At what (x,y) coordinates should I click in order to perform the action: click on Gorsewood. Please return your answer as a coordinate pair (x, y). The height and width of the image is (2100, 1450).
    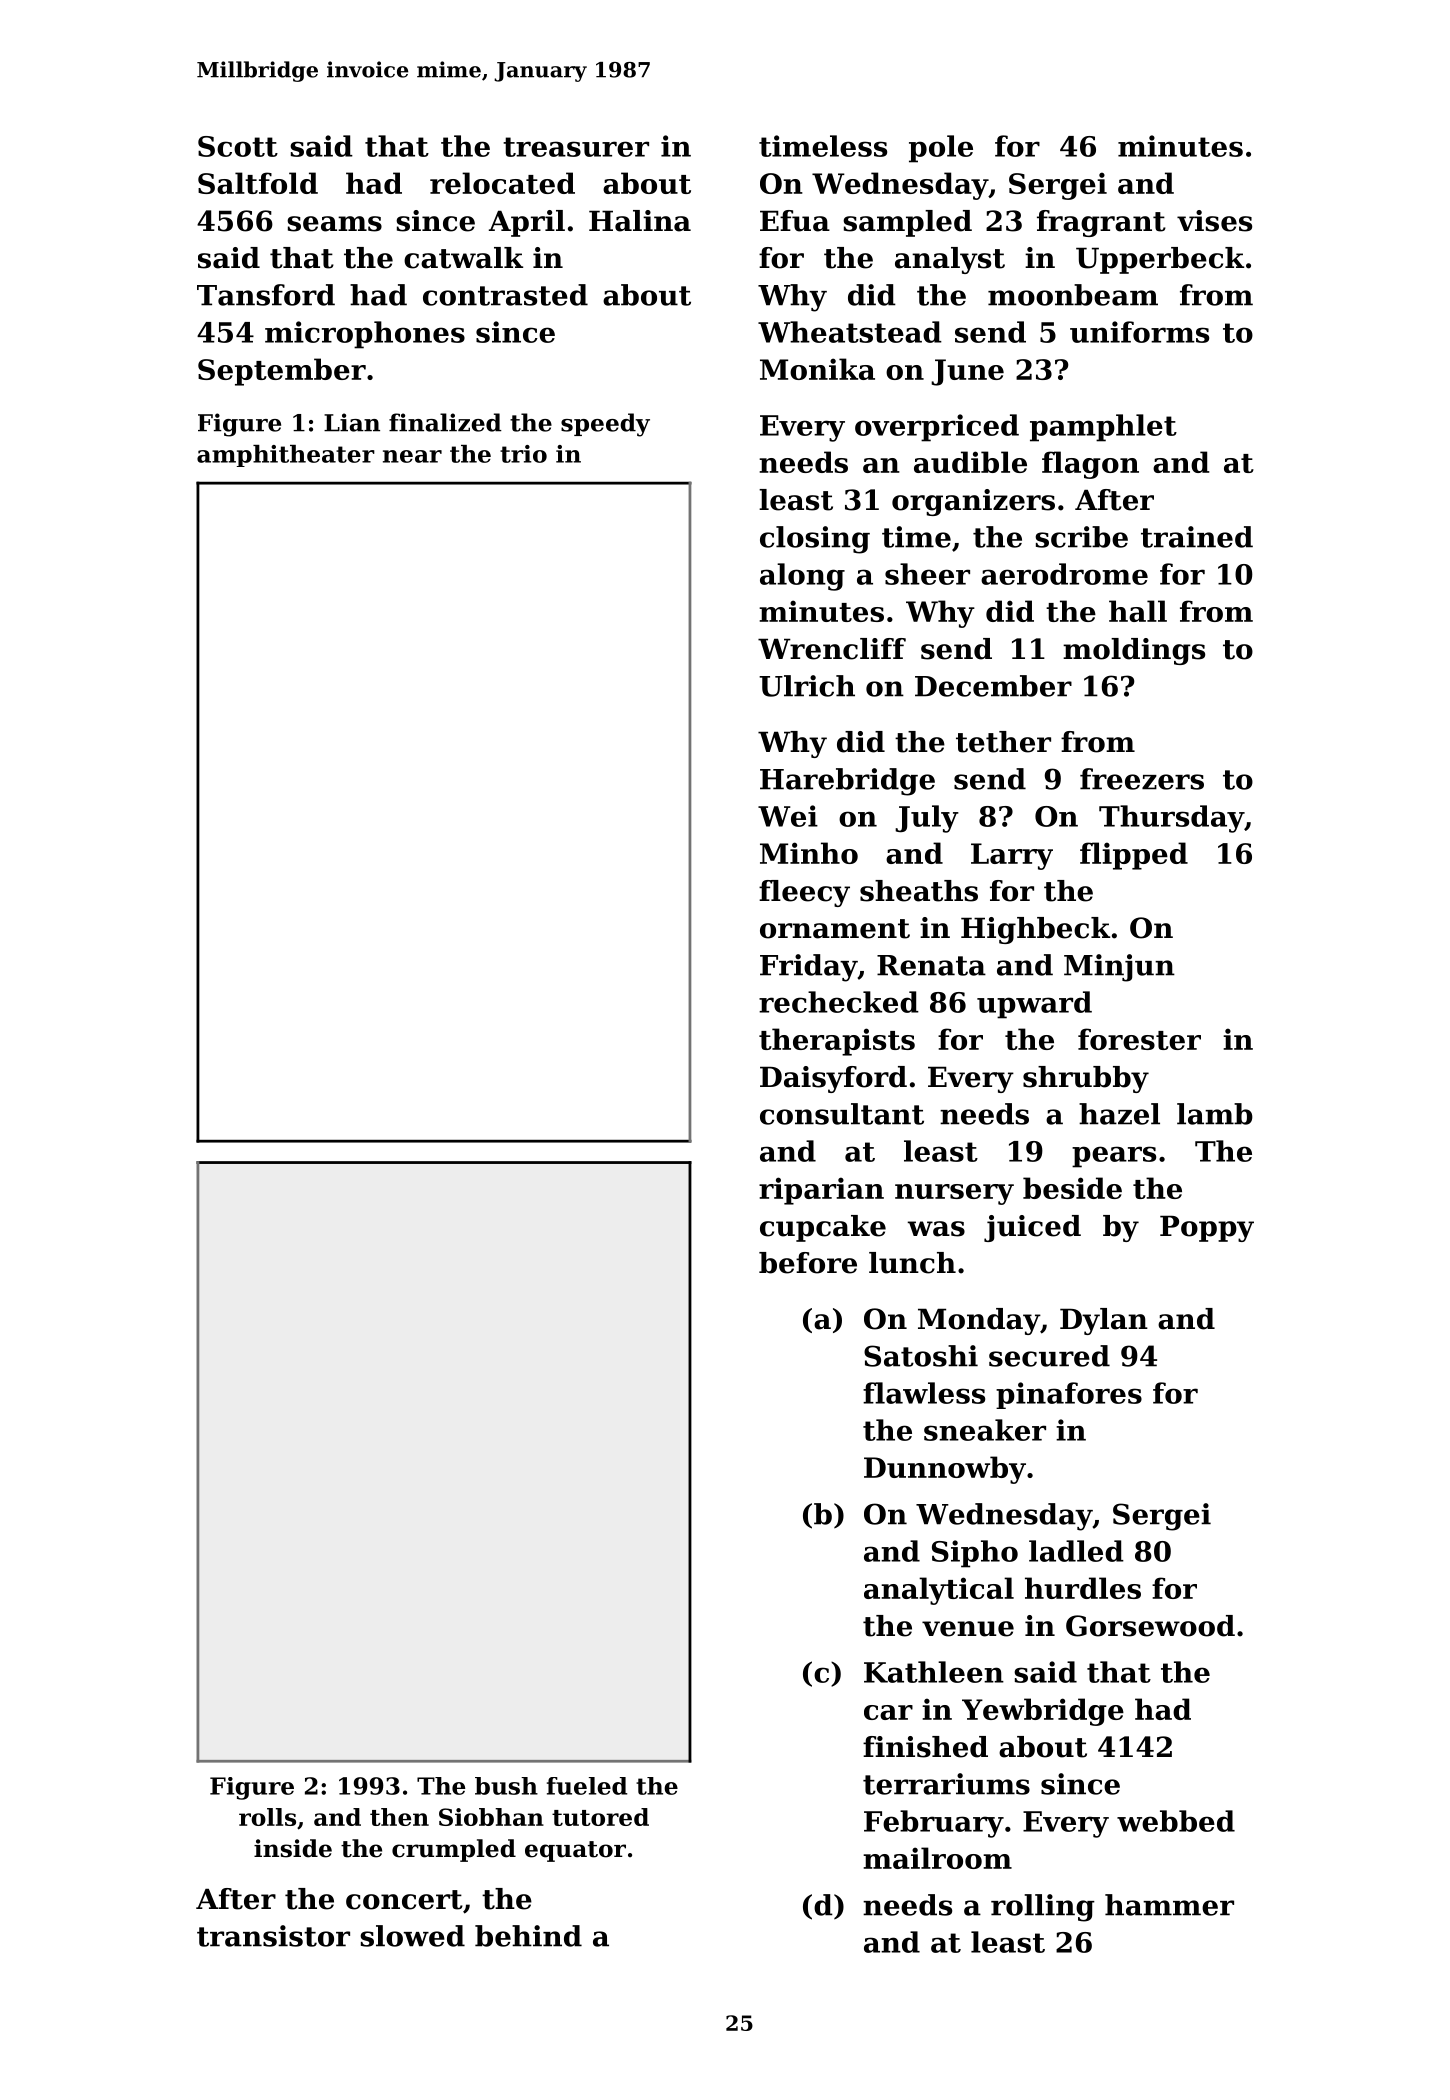
    Looking at the image, I should click on (1150, 1626).
